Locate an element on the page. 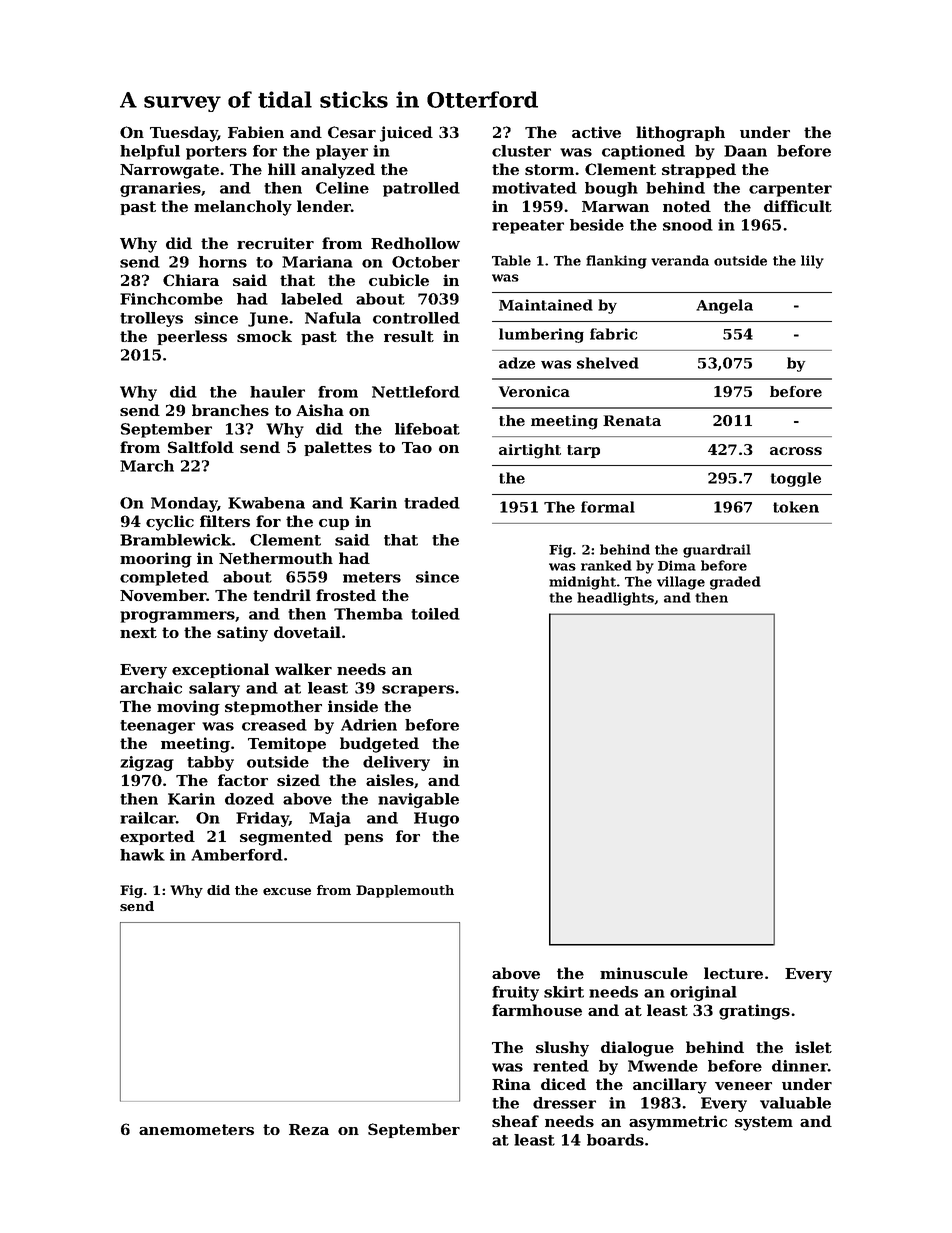 The height and width of the page is (1233, 952). lifeboat is located at coordinates (427, 429).
